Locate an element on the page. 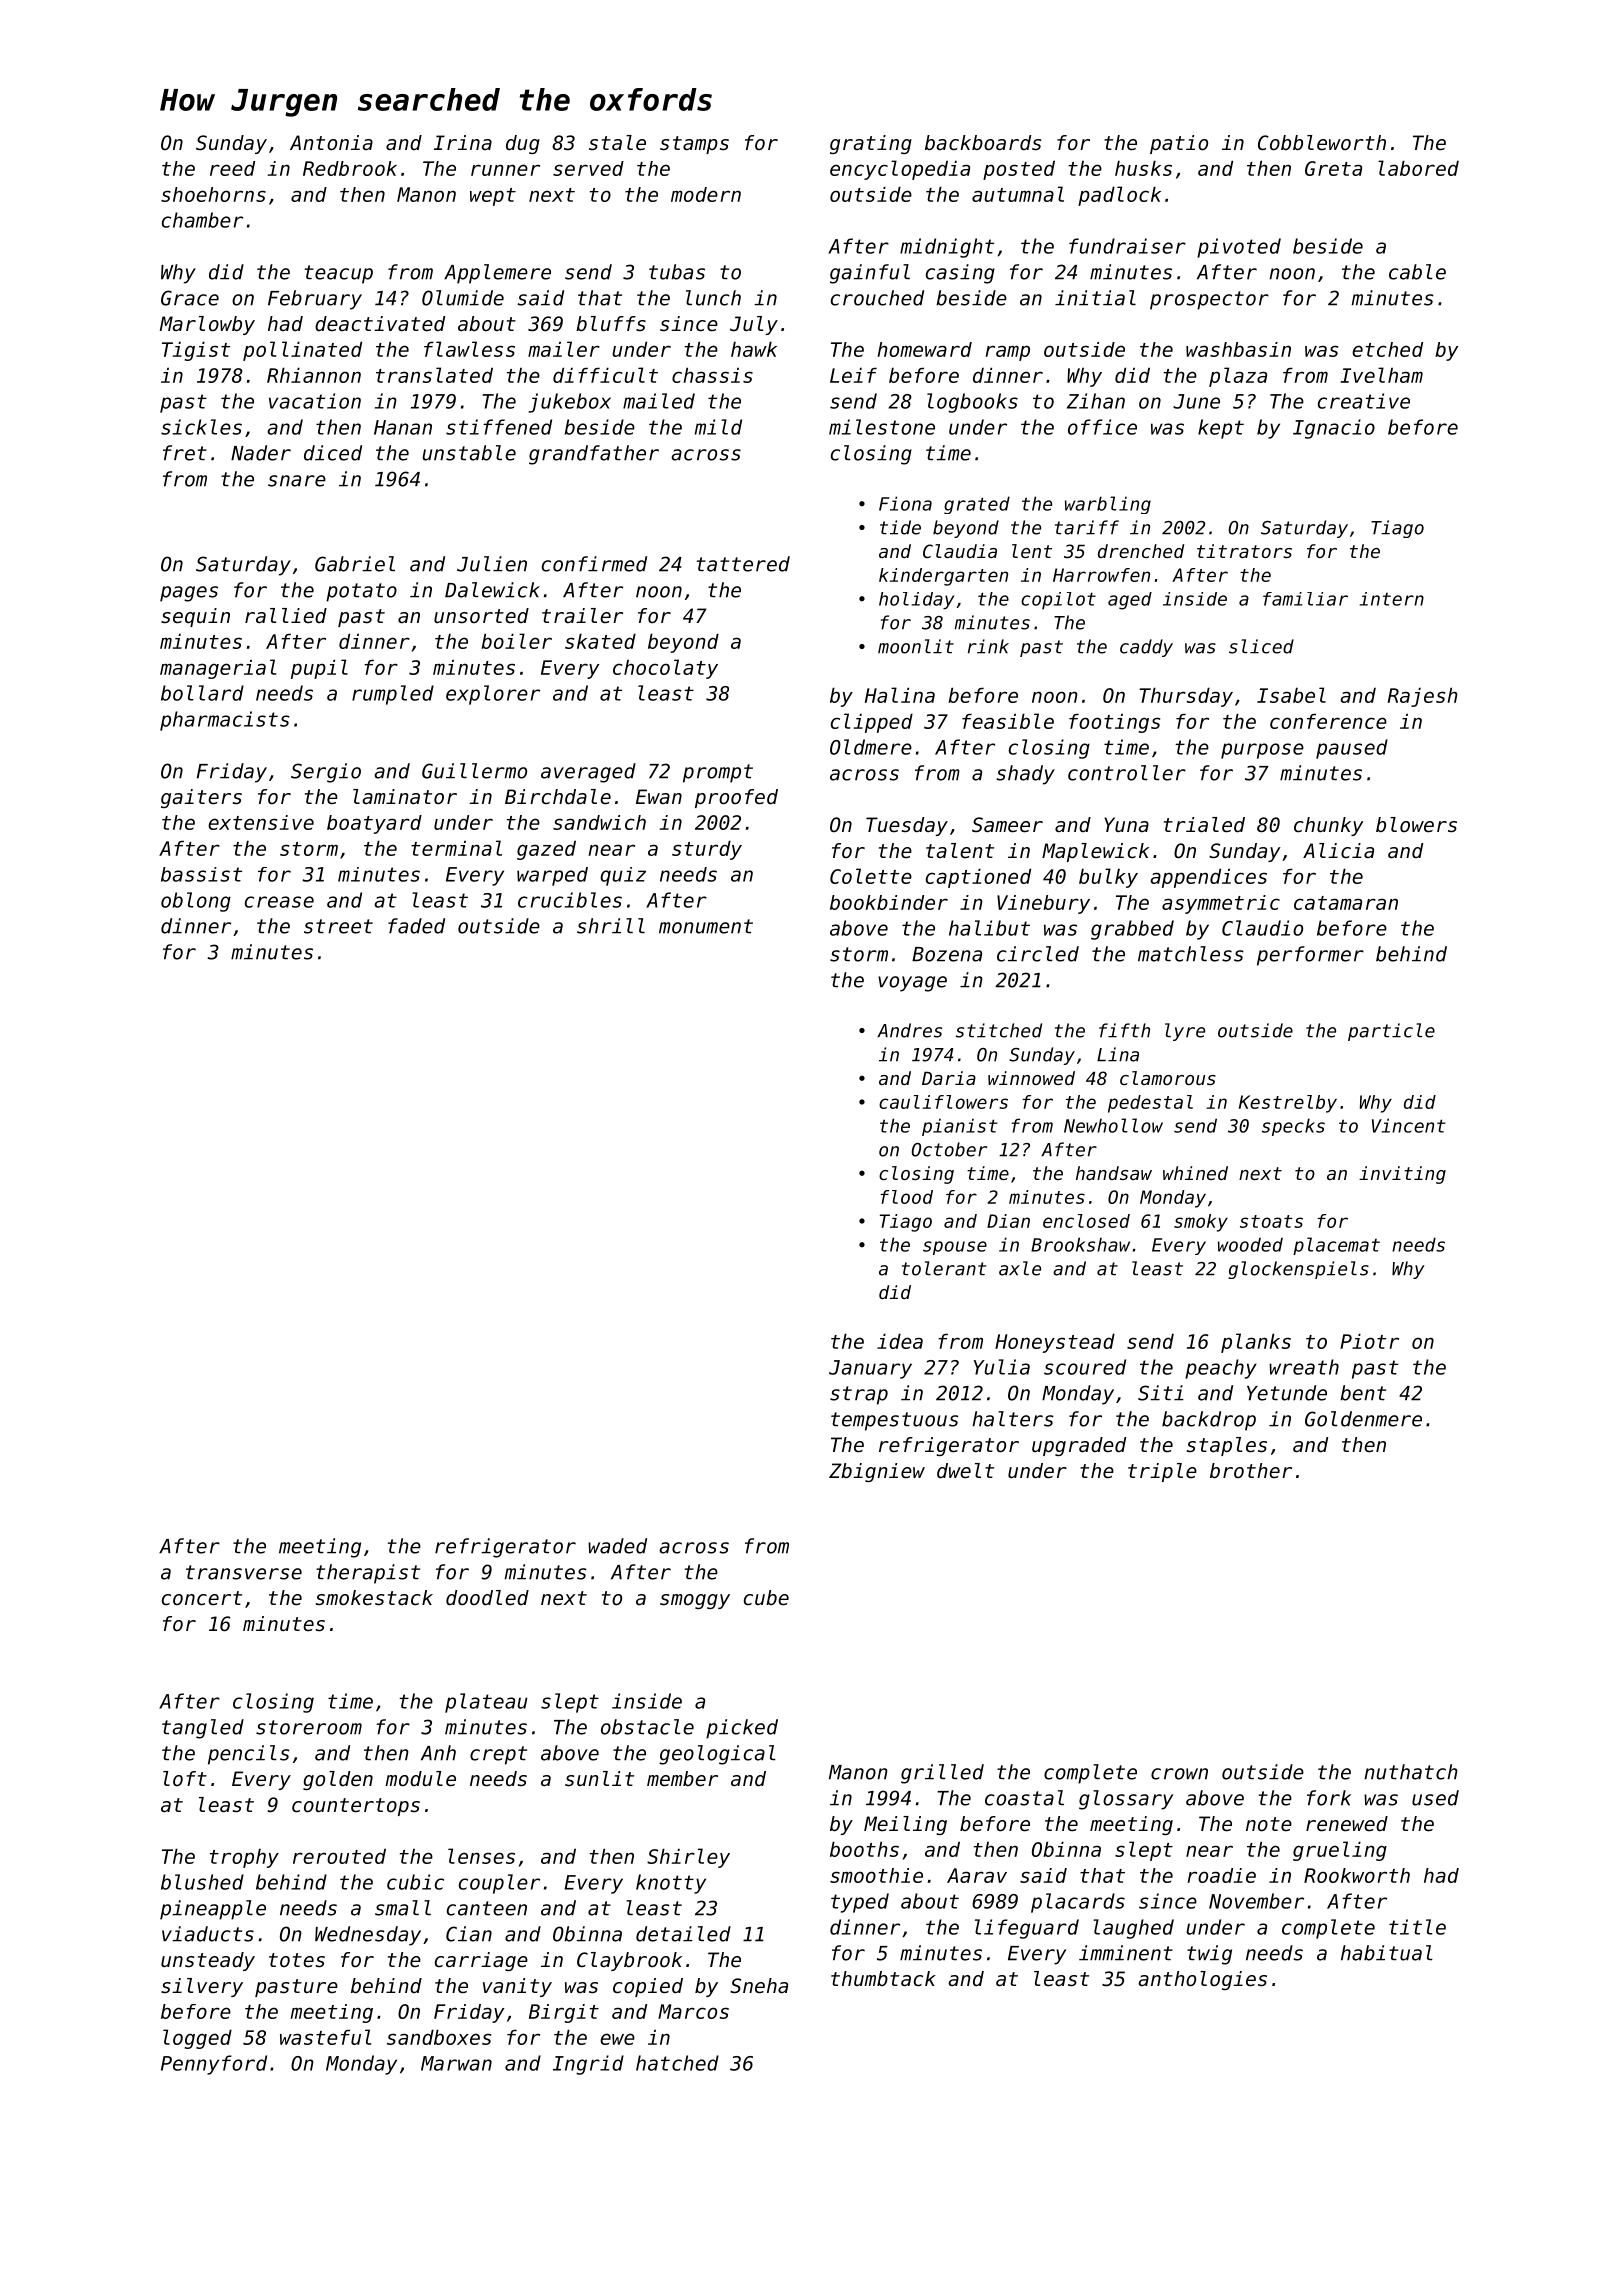 The image size is (1620, 2292). anthologies is located at coordinates (1202, 1980).
